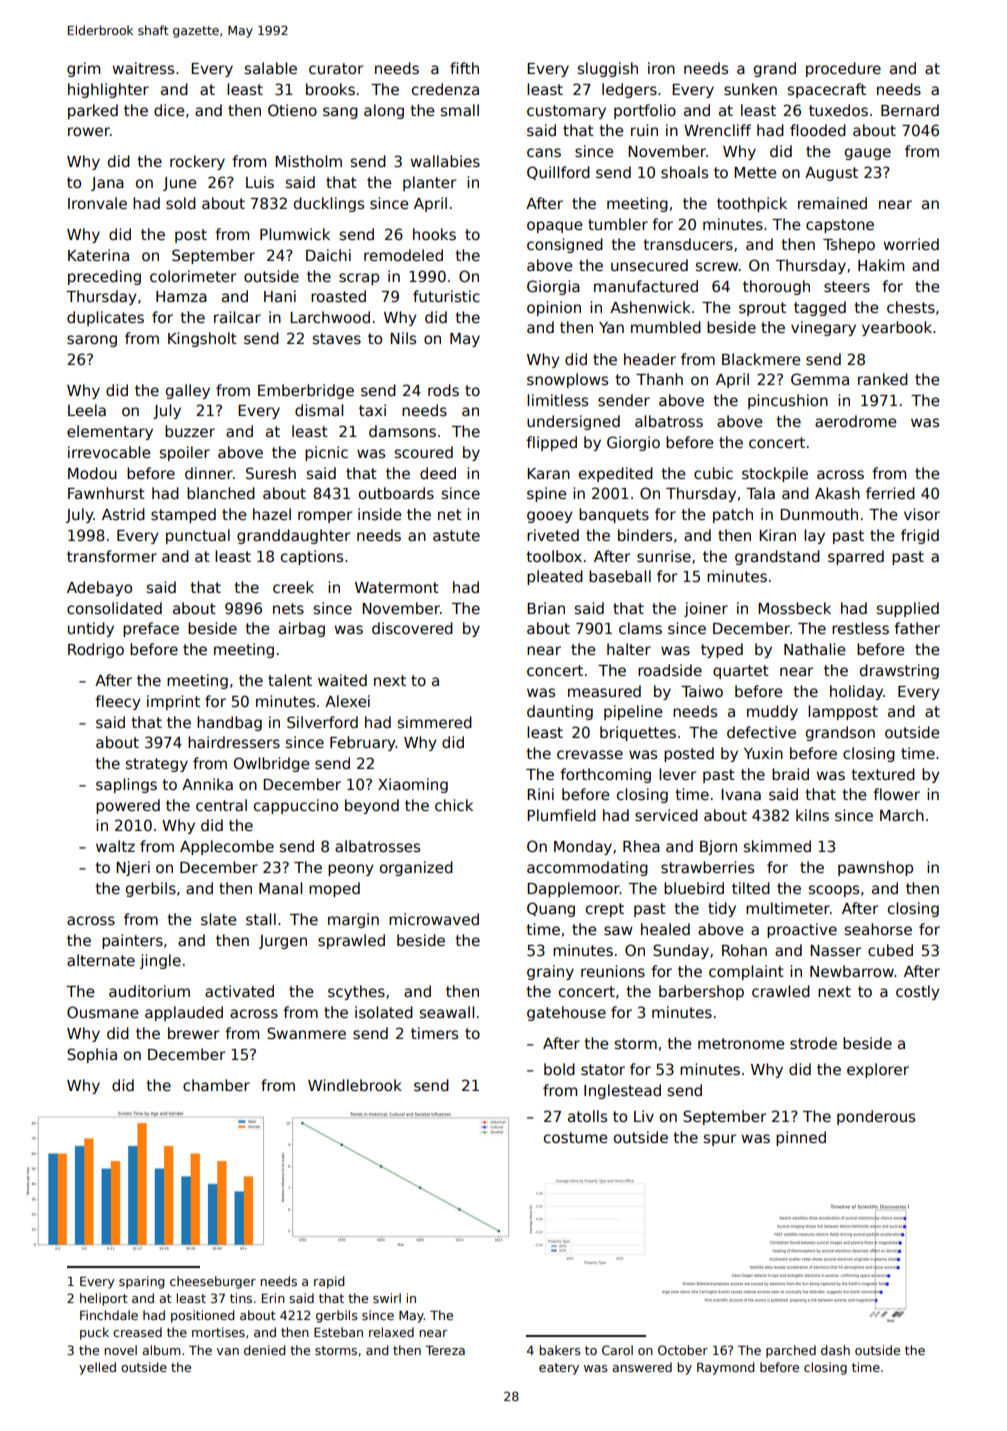 The image size is (1007, 1431). I want to click on cubic, so click(713, 473).
